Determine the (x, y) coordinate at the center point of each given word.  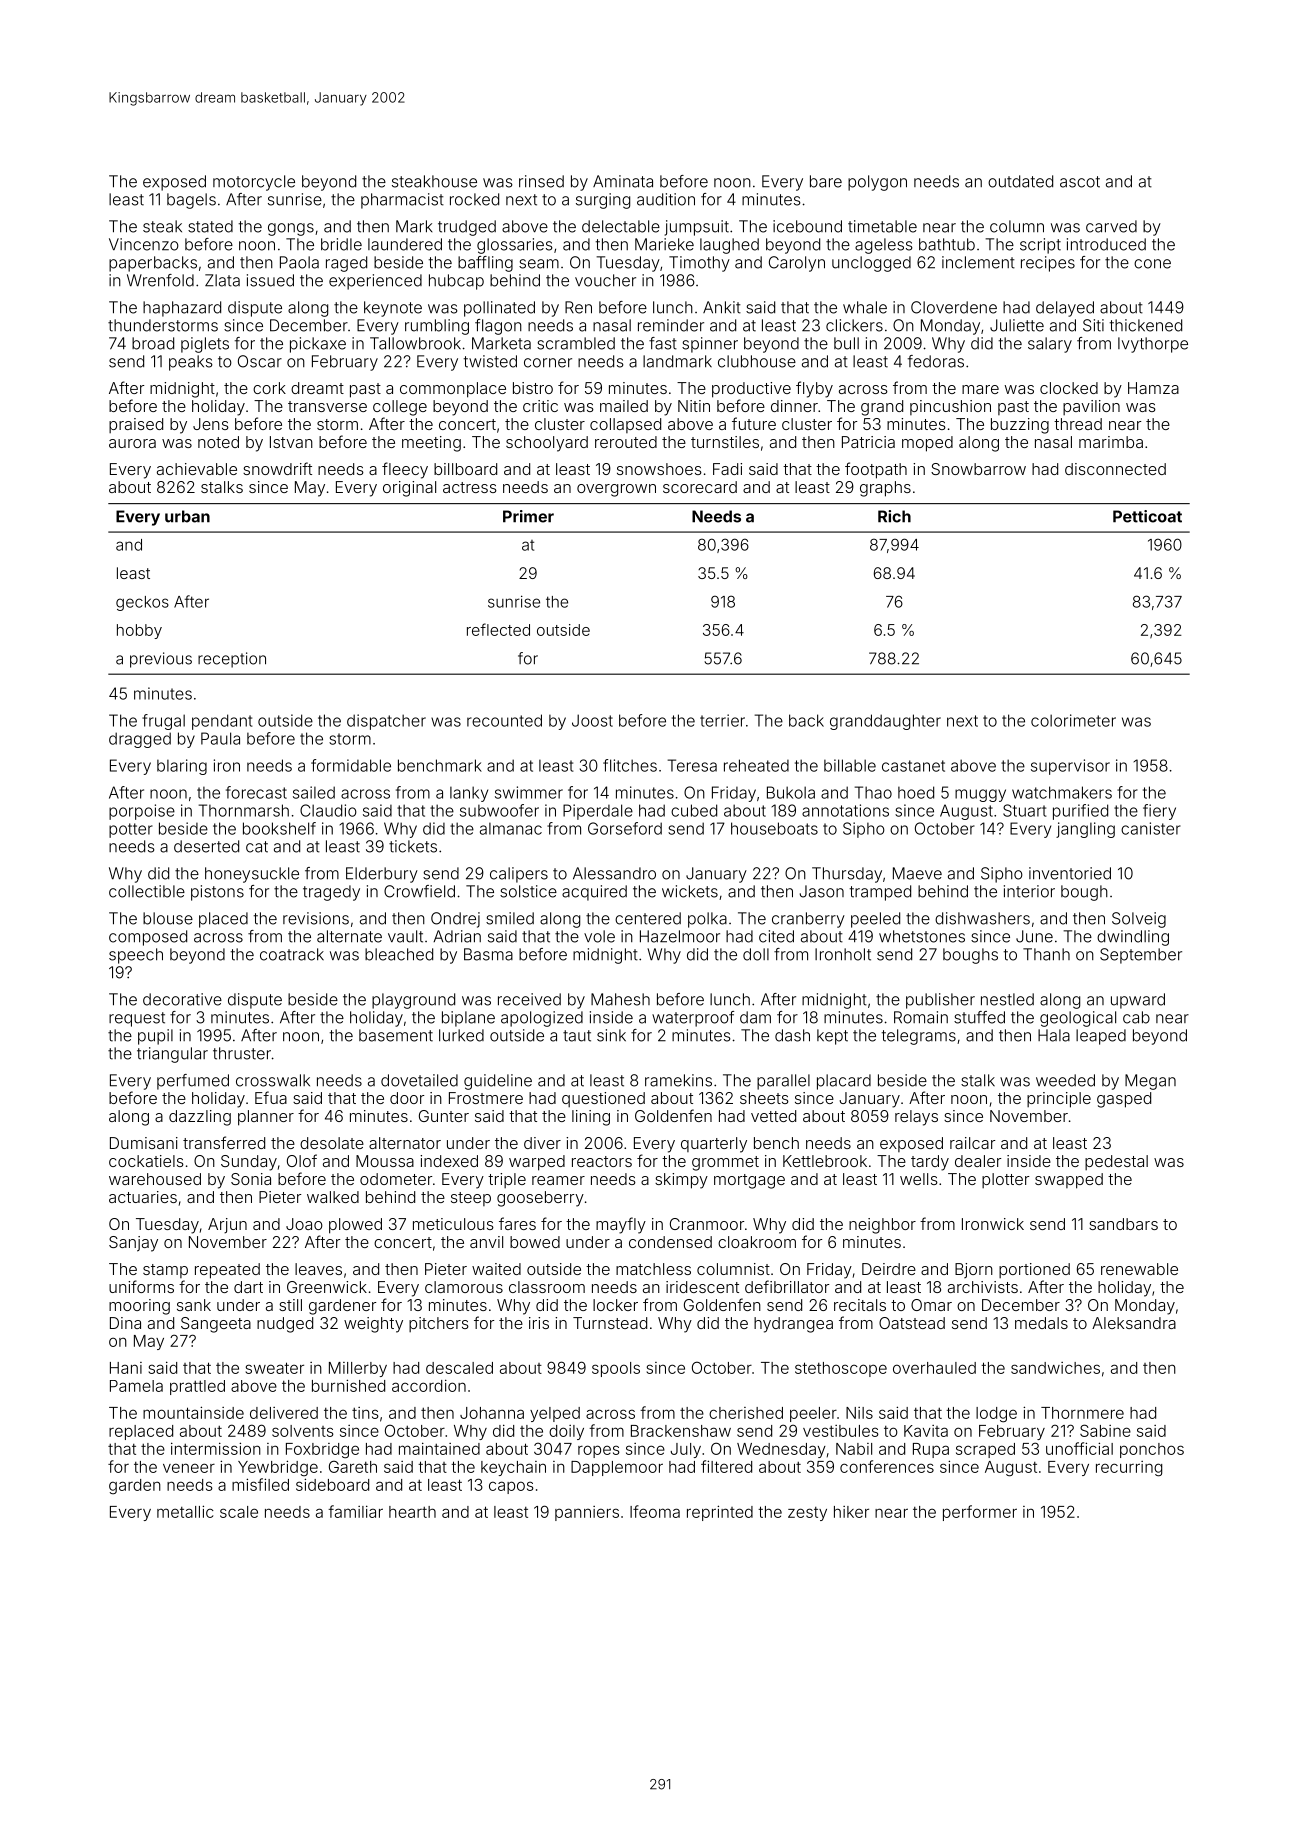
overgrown (616, 490)
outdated (1020, 181)
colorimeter (1073, 720)
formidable (351, 765)
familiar (355, 1511)
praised (136, 425)
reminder (671, 325)
